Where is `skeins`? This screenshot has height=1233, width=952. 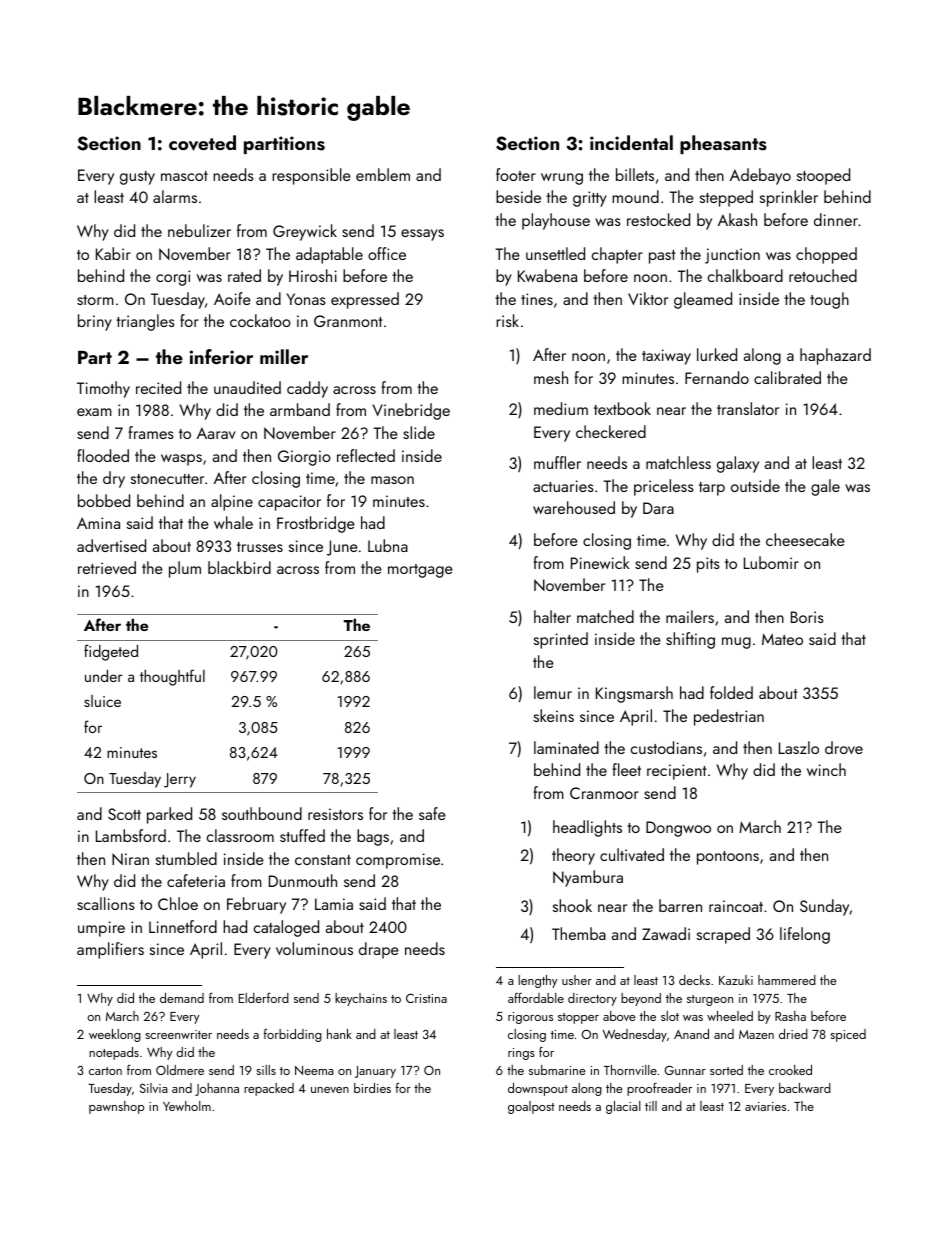 skeins is located at coordinates (554, 715).
